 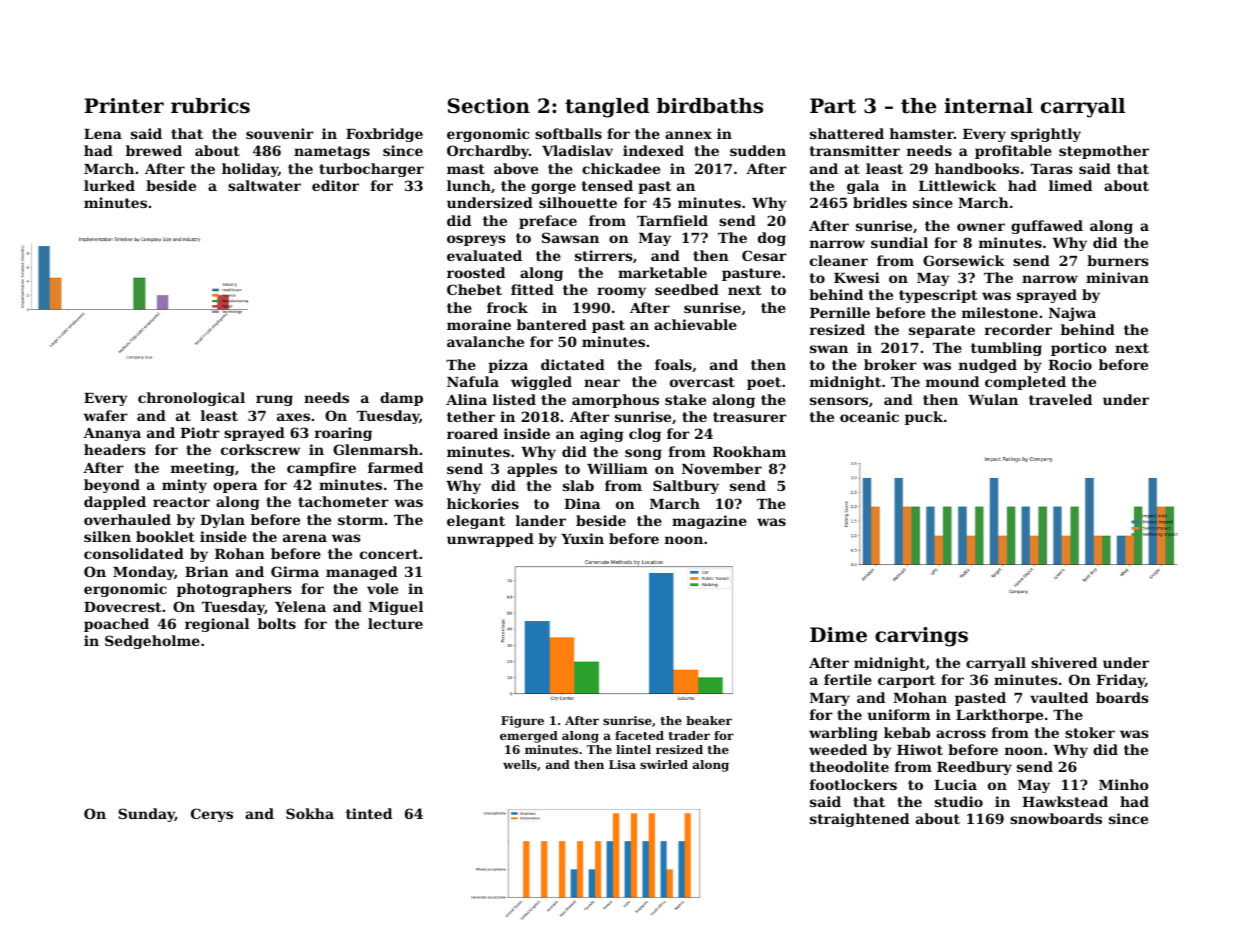 I want to click on shattered, so click(x=847, y=133).
